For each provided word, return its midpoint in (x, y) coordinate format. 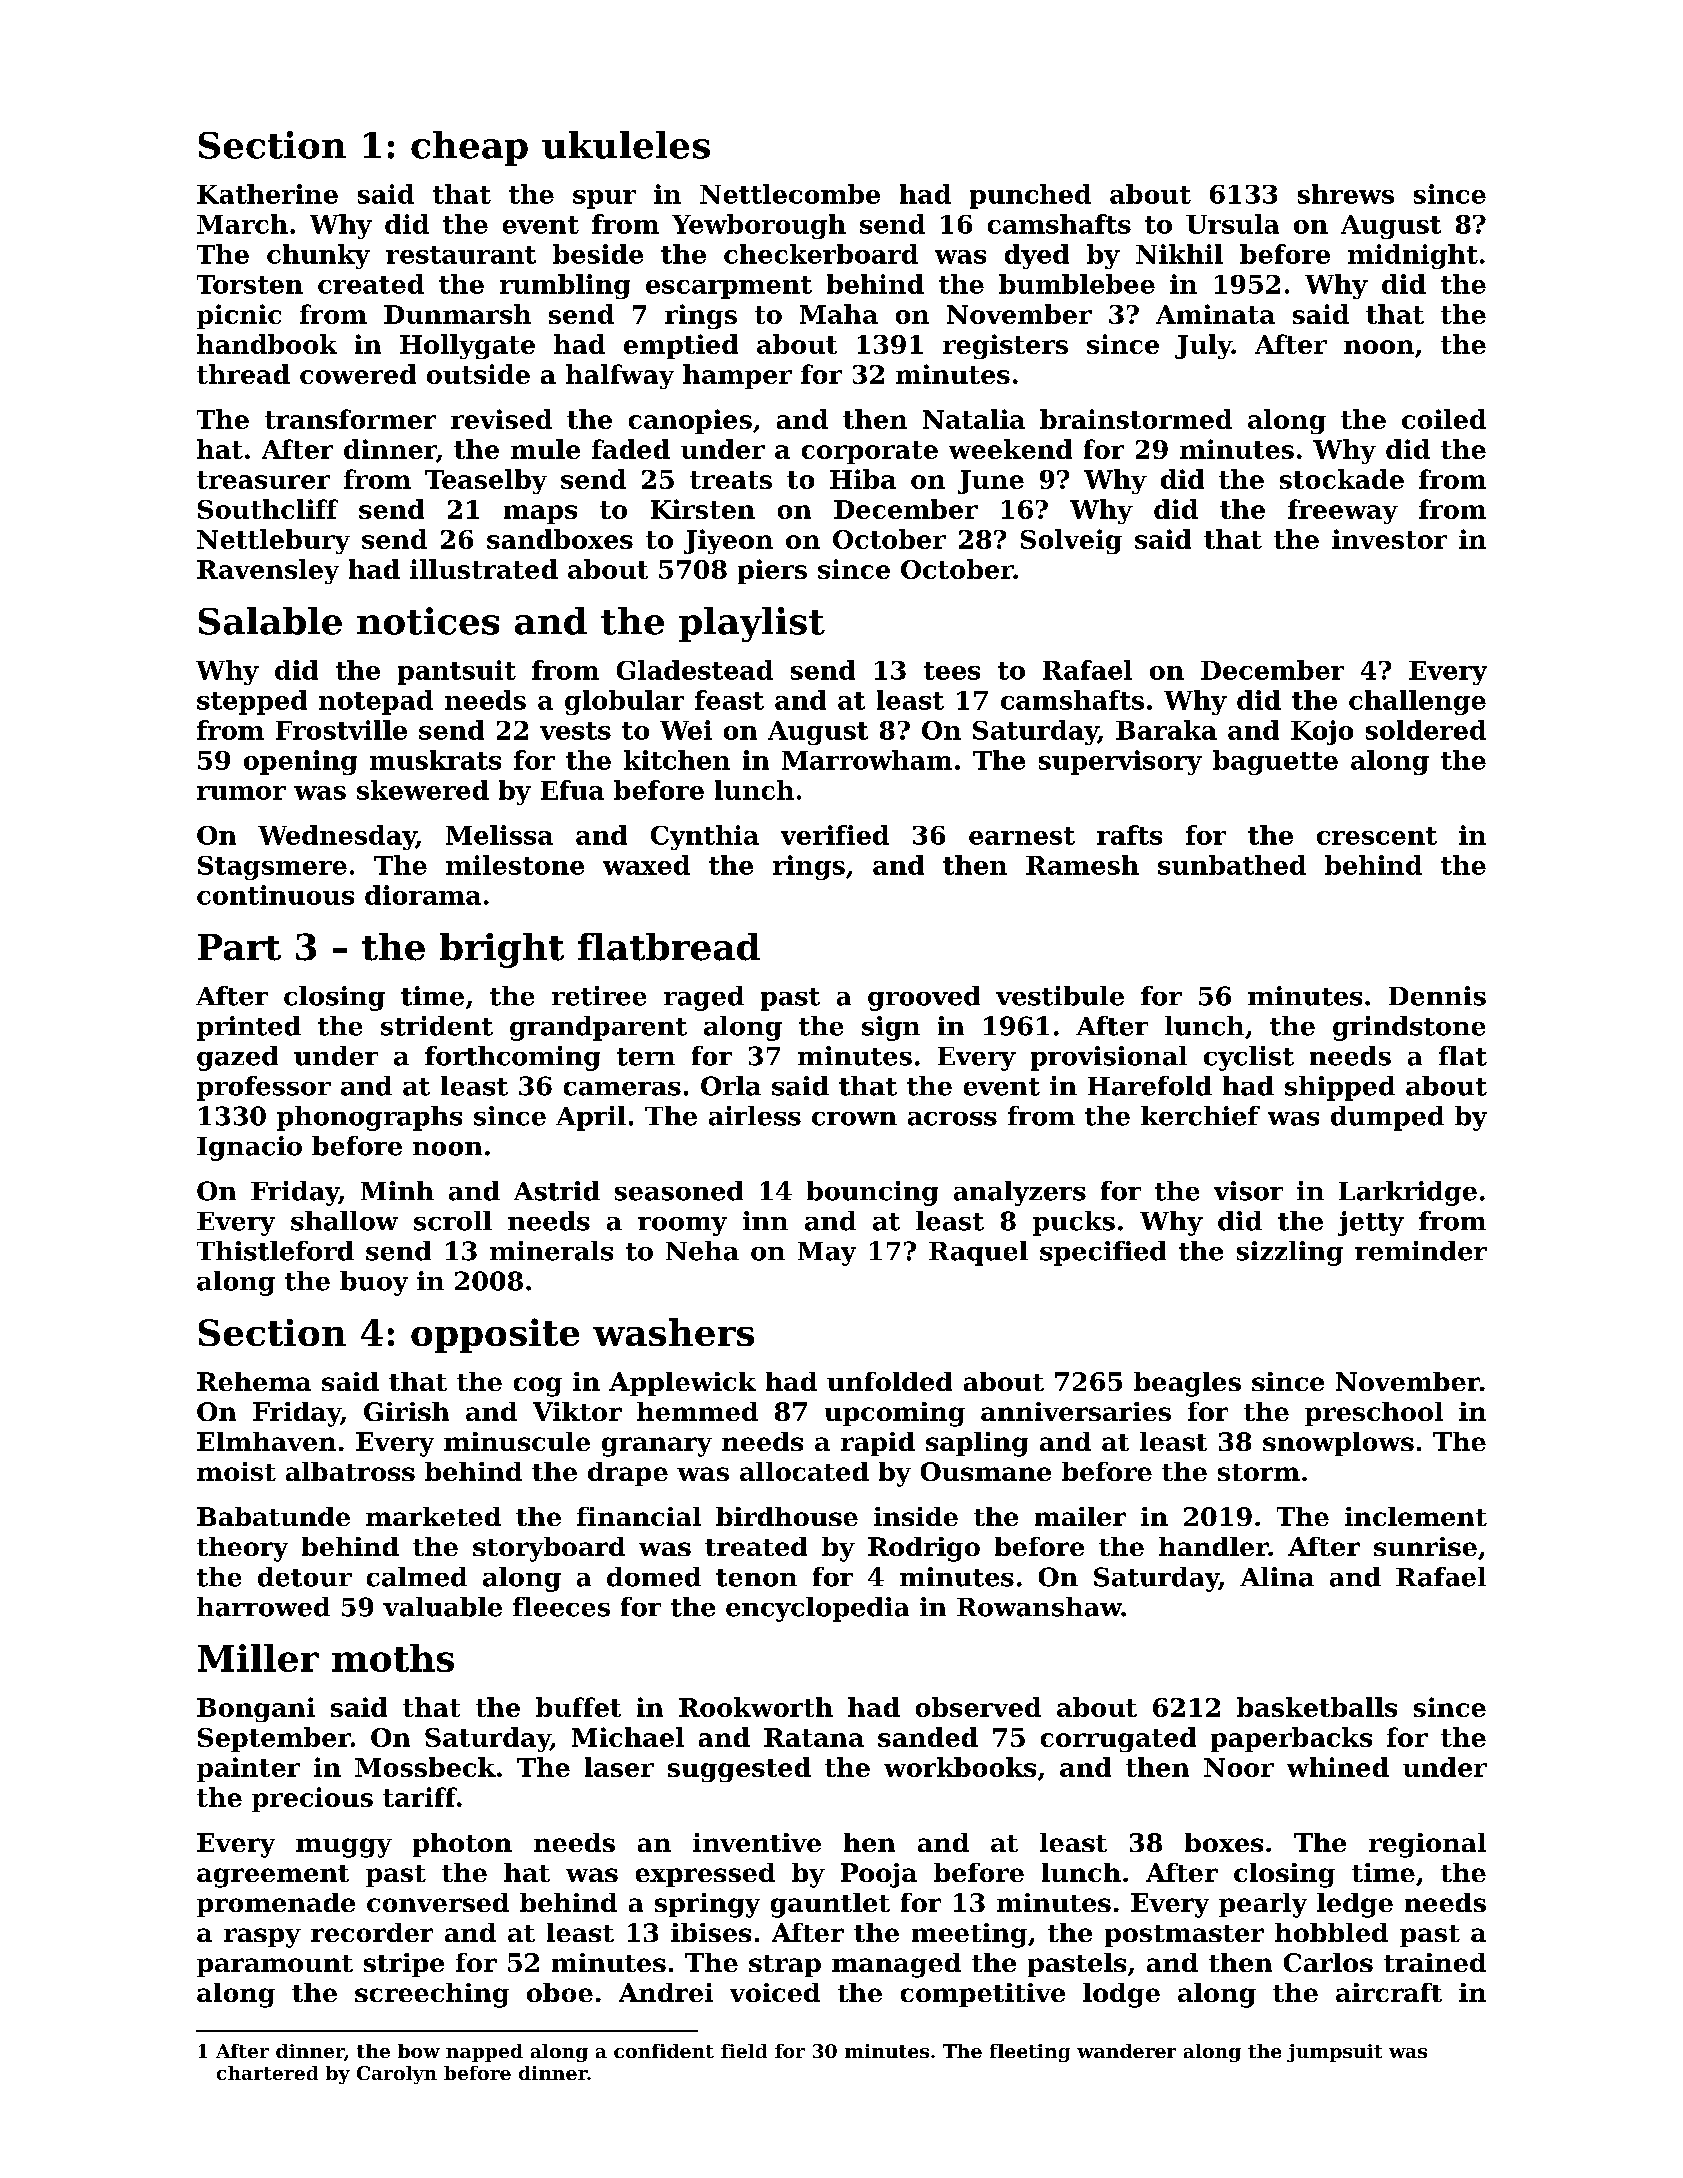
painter (248, 1769)
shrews (1346, 194)
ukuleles (626, 145)
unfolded (889, 1381)
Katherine (267, 194)
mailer (1080, 1516)
